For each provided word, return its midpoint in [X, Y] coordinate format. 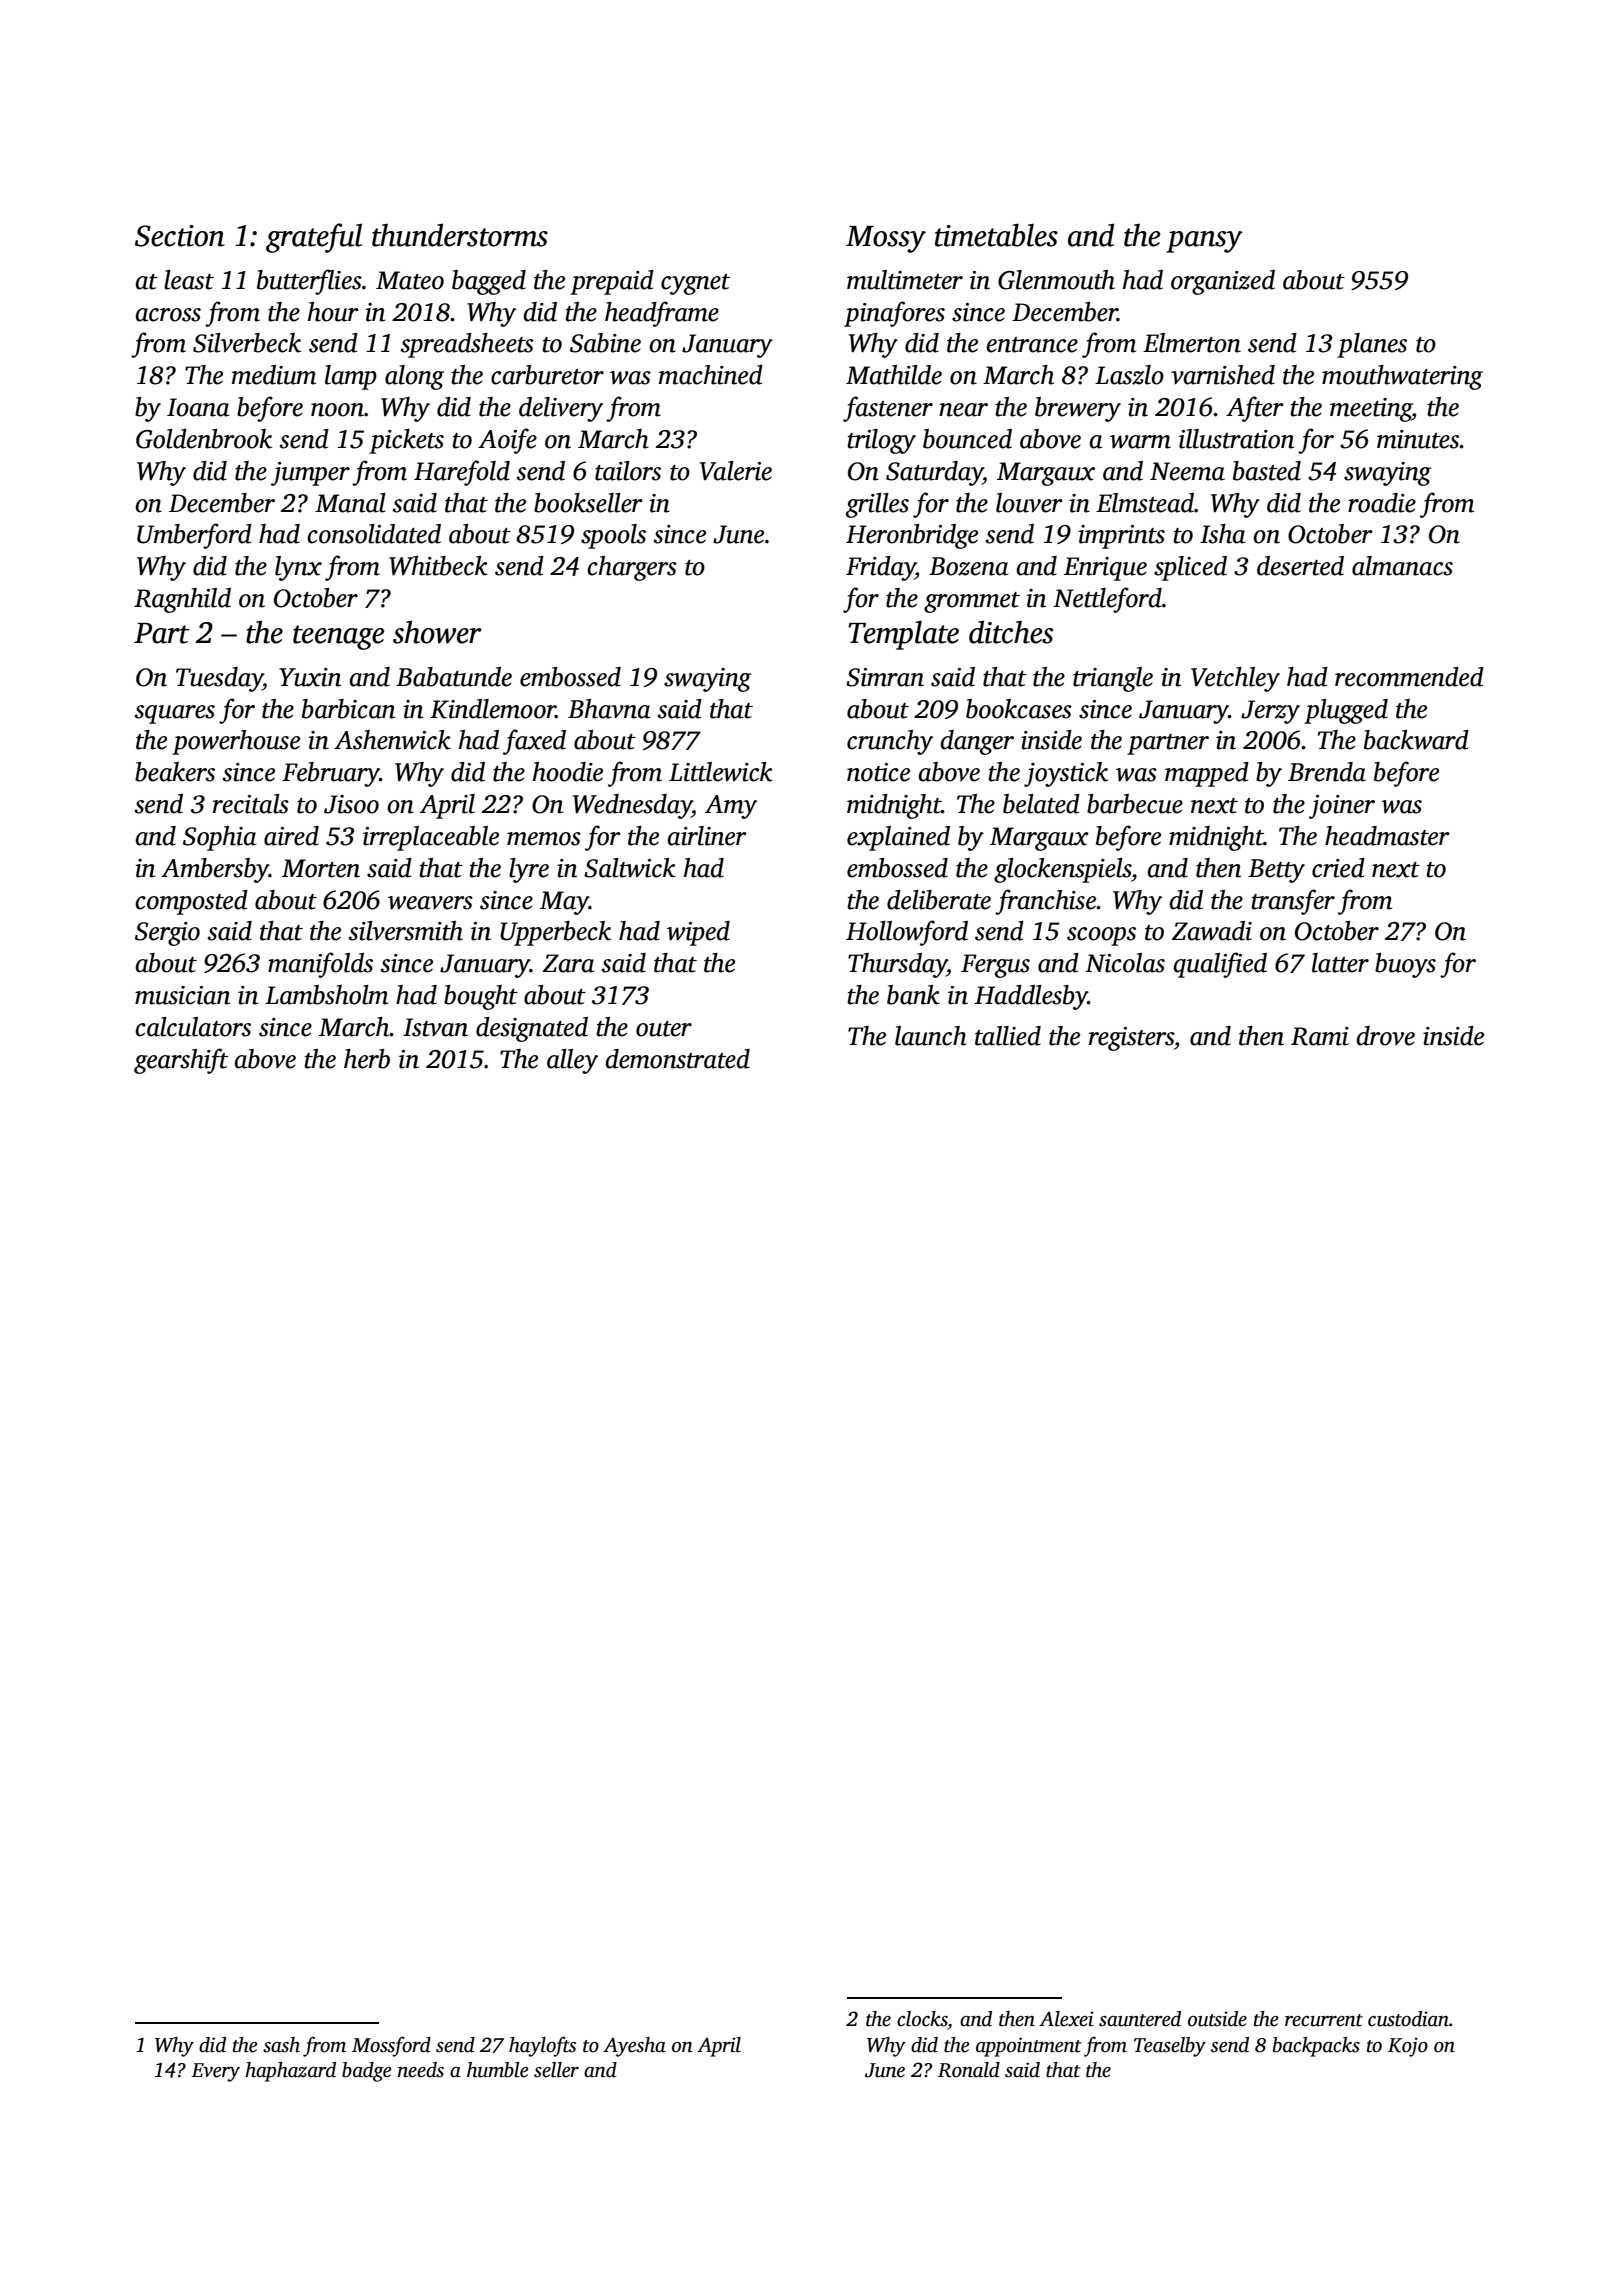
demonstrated [677, 1059]
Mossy [886, 239]
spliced [1190, 568]
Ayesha [634, 2047]
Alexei [1066, 2019]
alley [572, 1061]
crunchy [890, 742]
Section [180, 236]
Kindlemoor [493, 709]
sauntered [1140, 2019]
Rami [1320, 1036]
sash [281, 2045]
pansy [1204, 242]
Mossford [391, 2046]
